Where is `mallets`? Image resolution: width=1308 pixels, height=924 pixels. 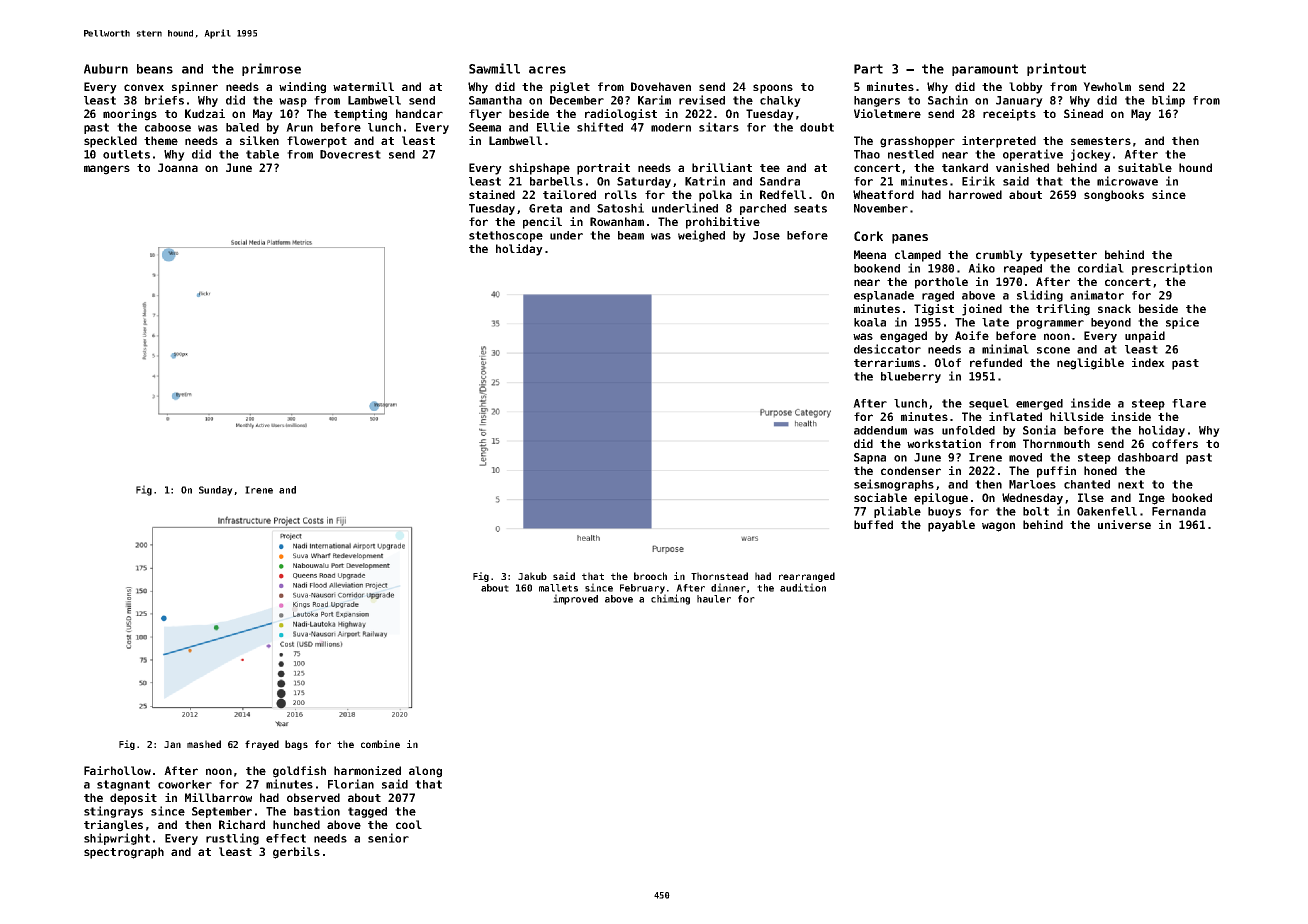 mallets is located at coordinates (558, 588).
